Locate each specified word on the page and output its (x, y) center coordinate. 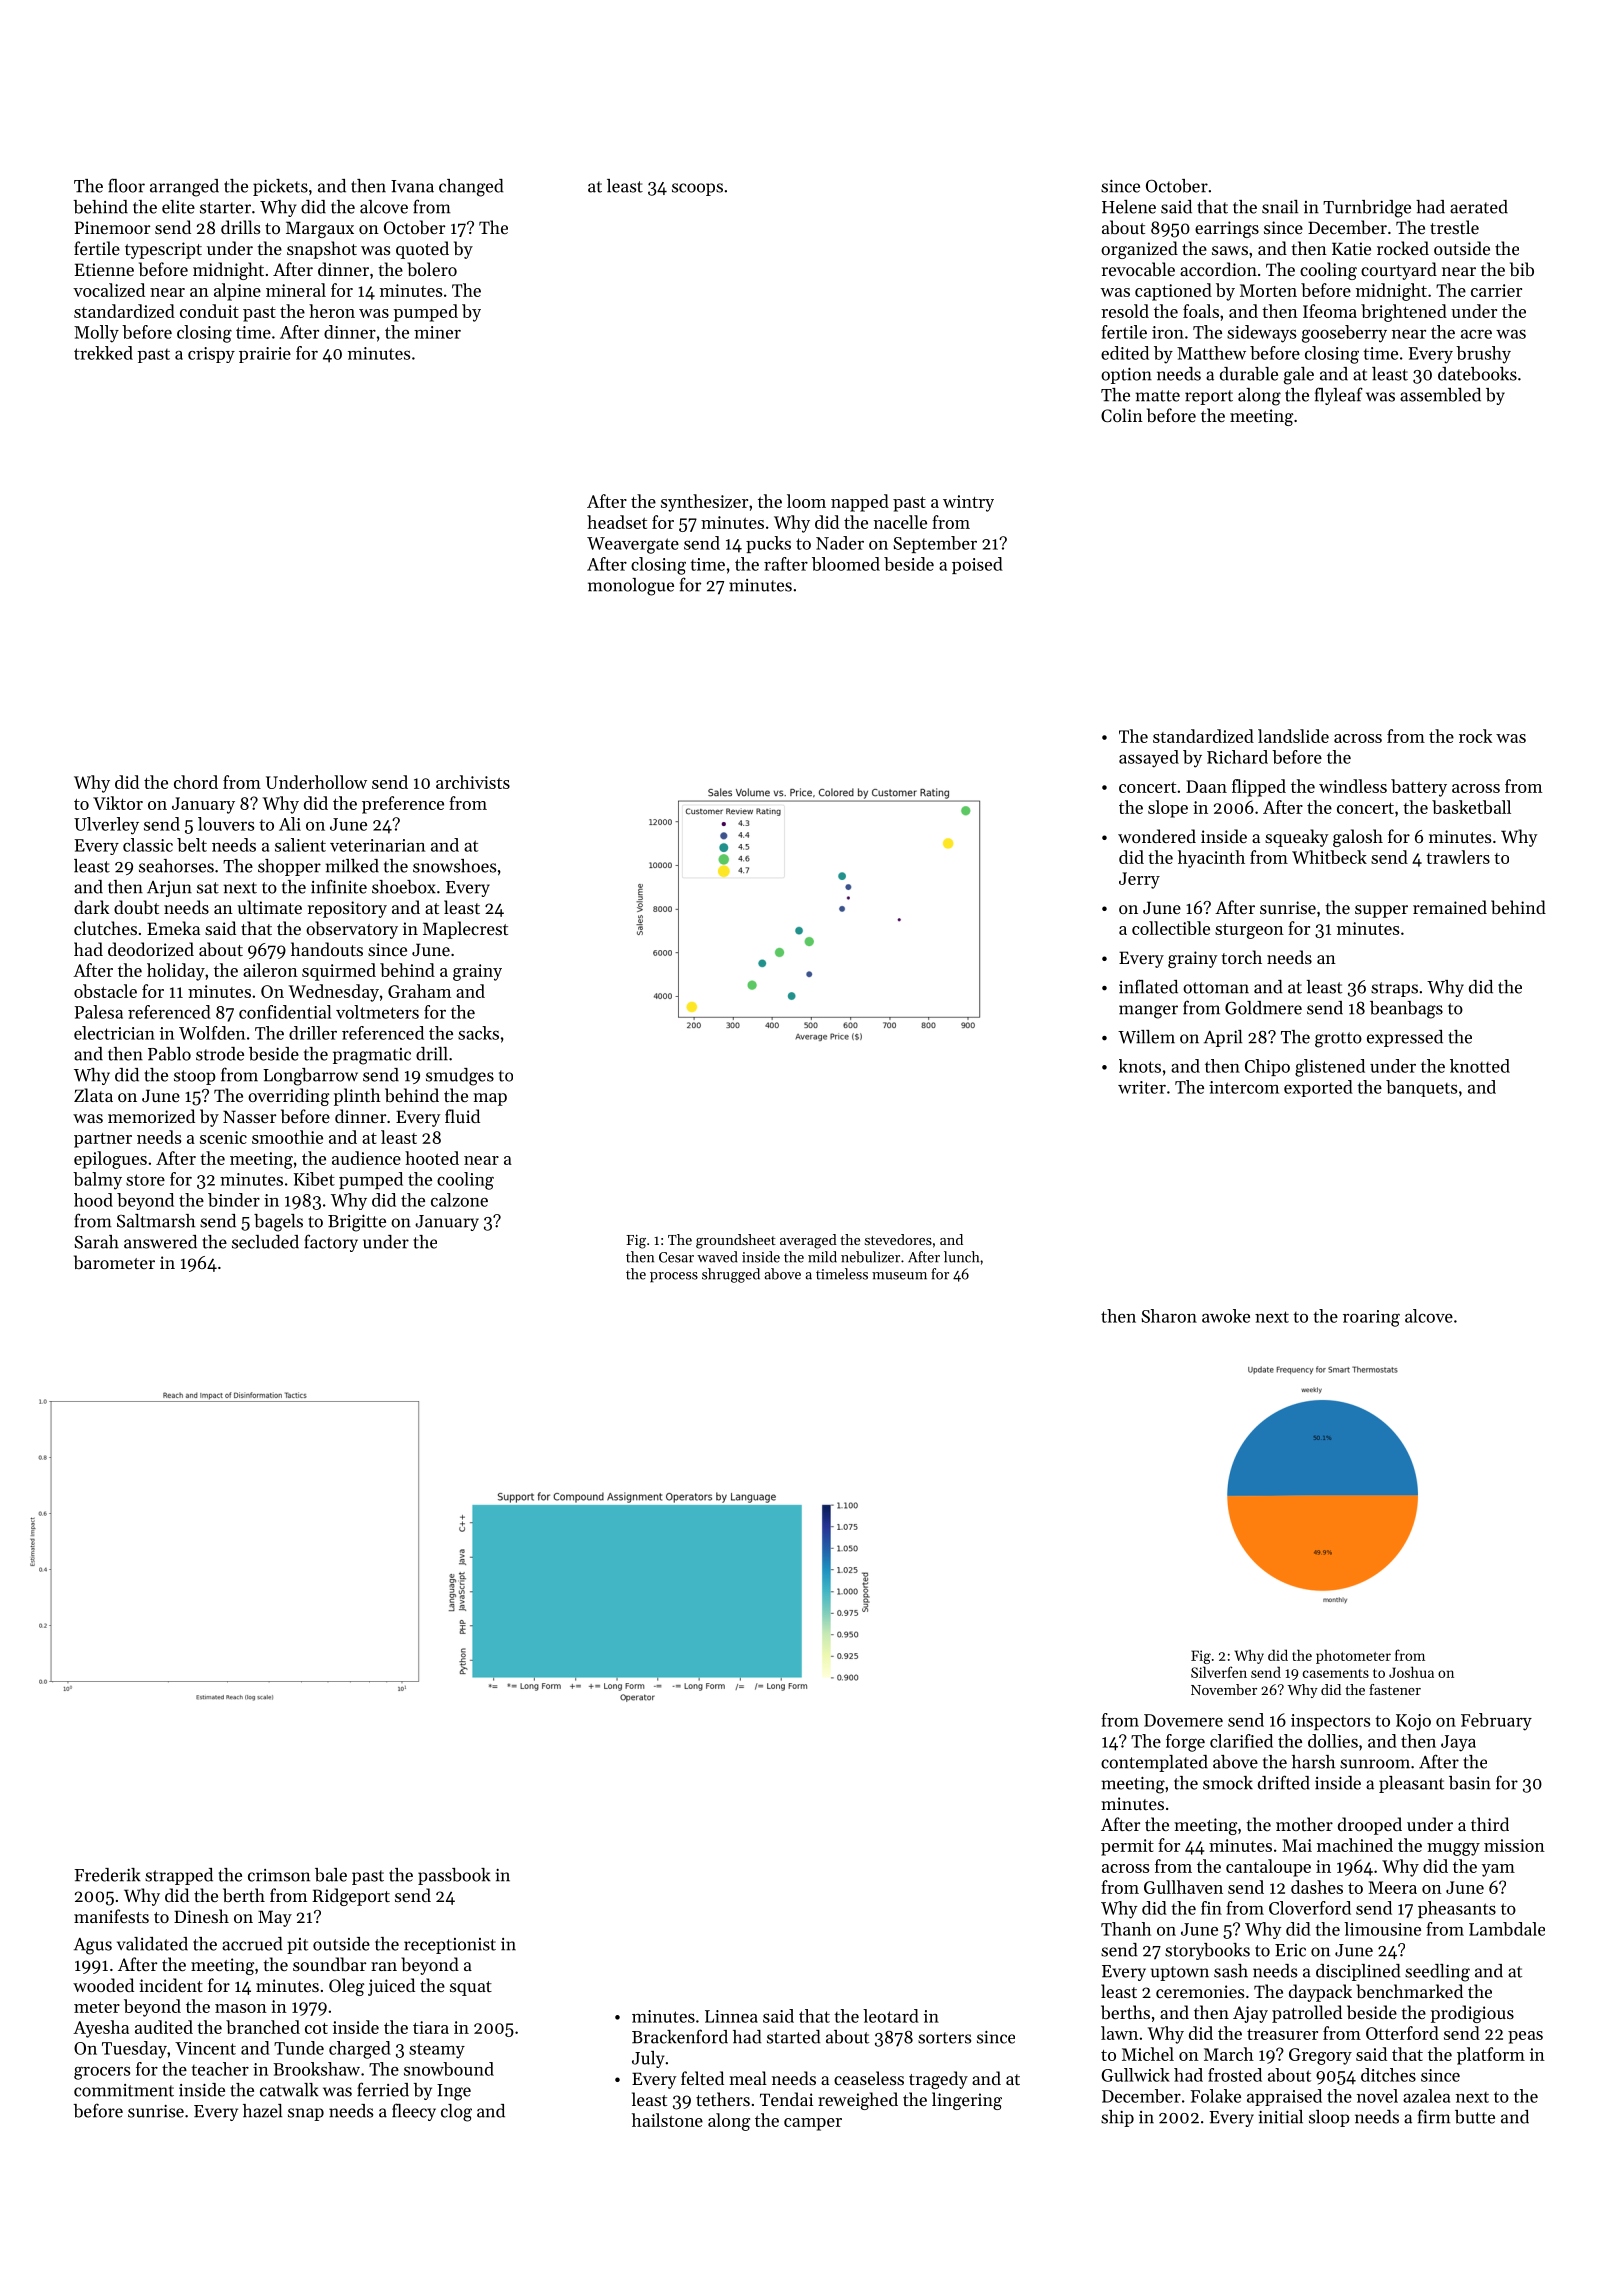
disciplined (1358, 1972)
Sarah (96, 1242)
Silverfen (1219, 1672)
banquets (1421, 1088)
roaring (1371, 1318)
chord (196, 782)
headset (617, 522)
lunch (961, 1257)
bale (331, 1875)
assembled (1440, 395)
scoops (697, 189)
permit (1127, 1847)
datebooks (1477, 374)
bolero (432, 269)
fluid (462, 1116)
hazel (262, 2111)
